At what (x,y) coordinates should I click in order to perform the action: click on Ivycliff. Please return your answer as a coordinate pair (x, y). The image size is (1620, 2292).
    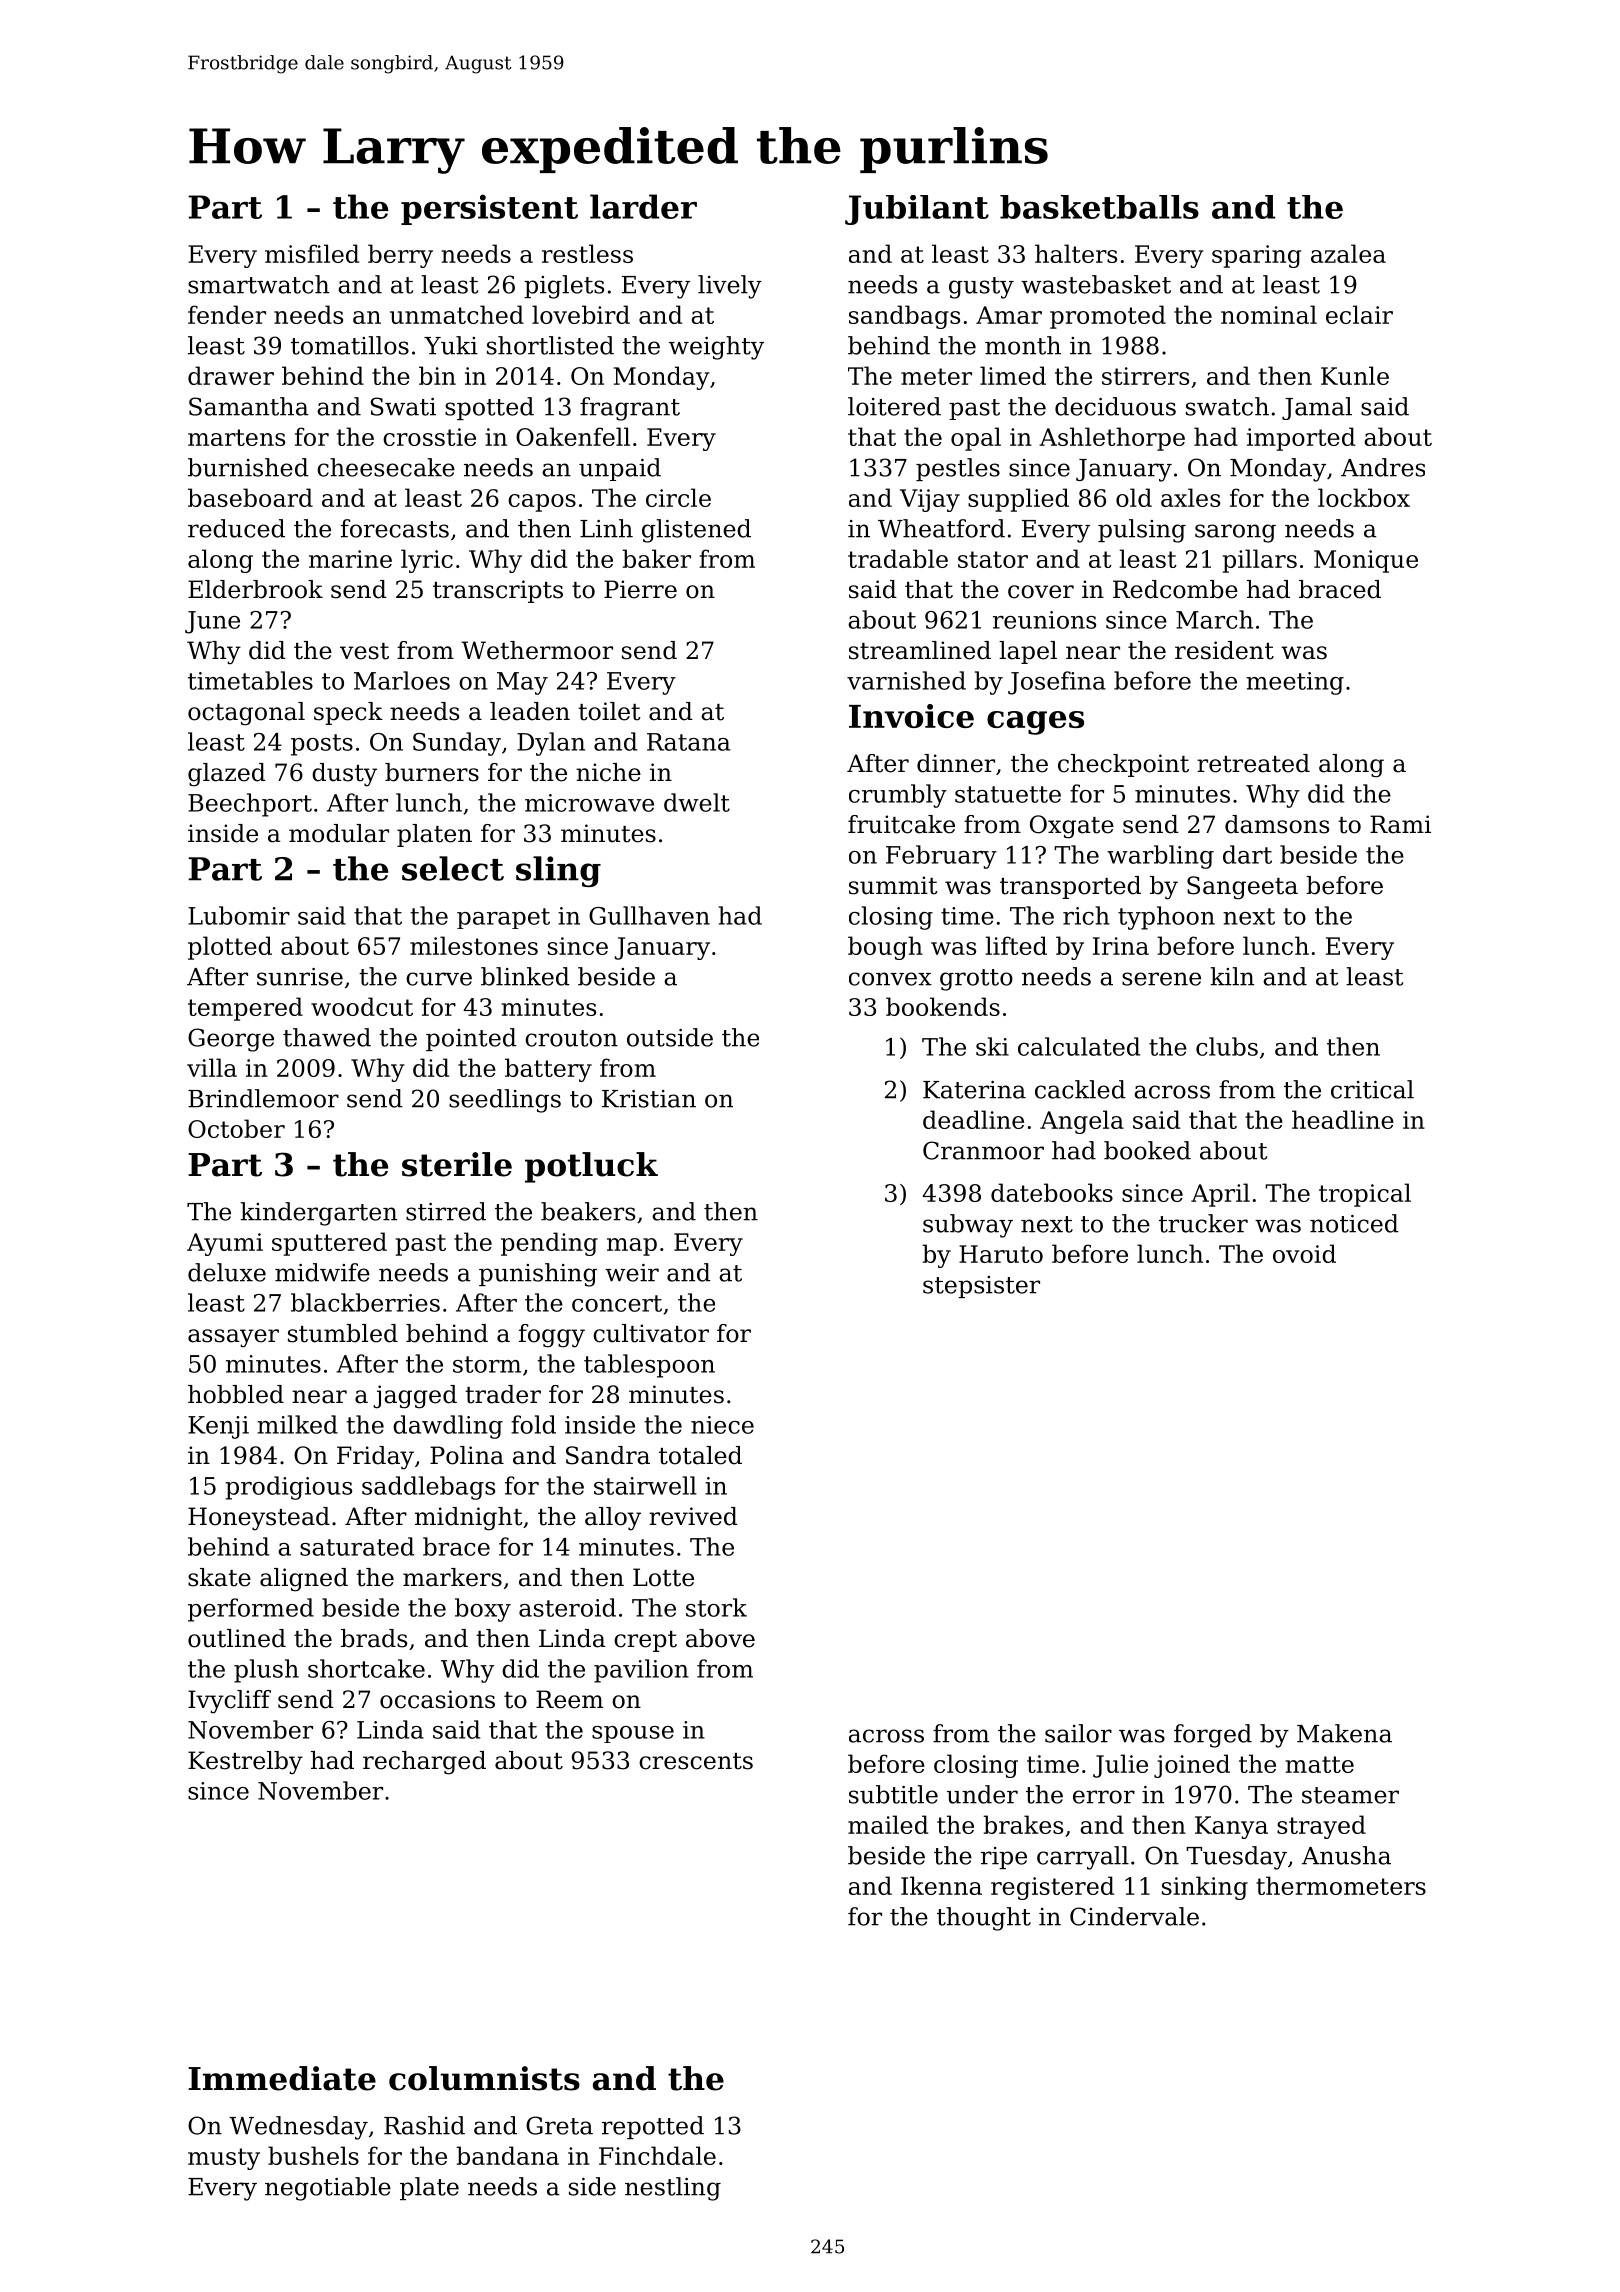
    Looking at the image, I should click on (229, 1702).
